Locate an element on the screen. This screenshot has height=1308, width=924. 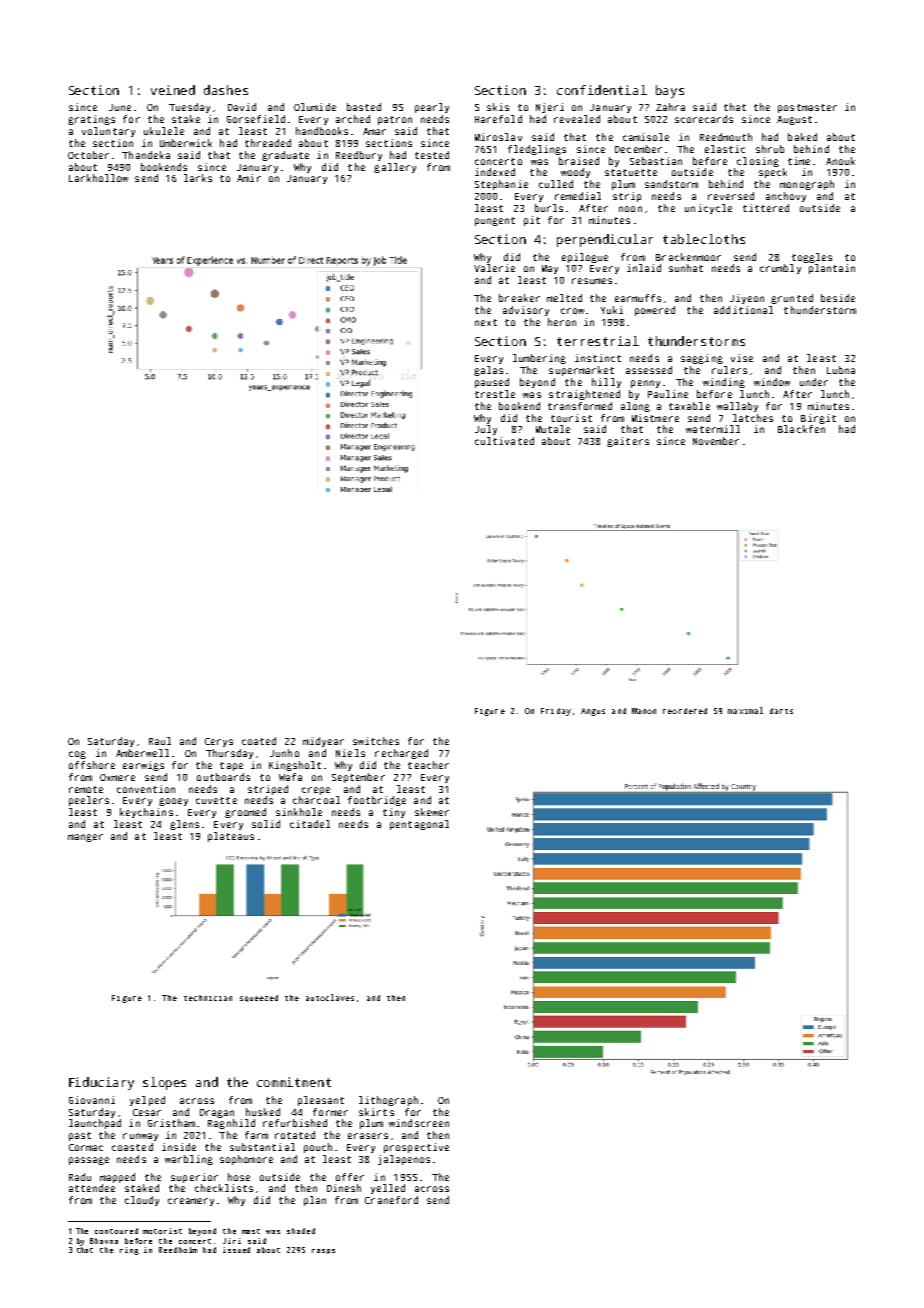
lithograph is located at coordinates (388, 1101).
